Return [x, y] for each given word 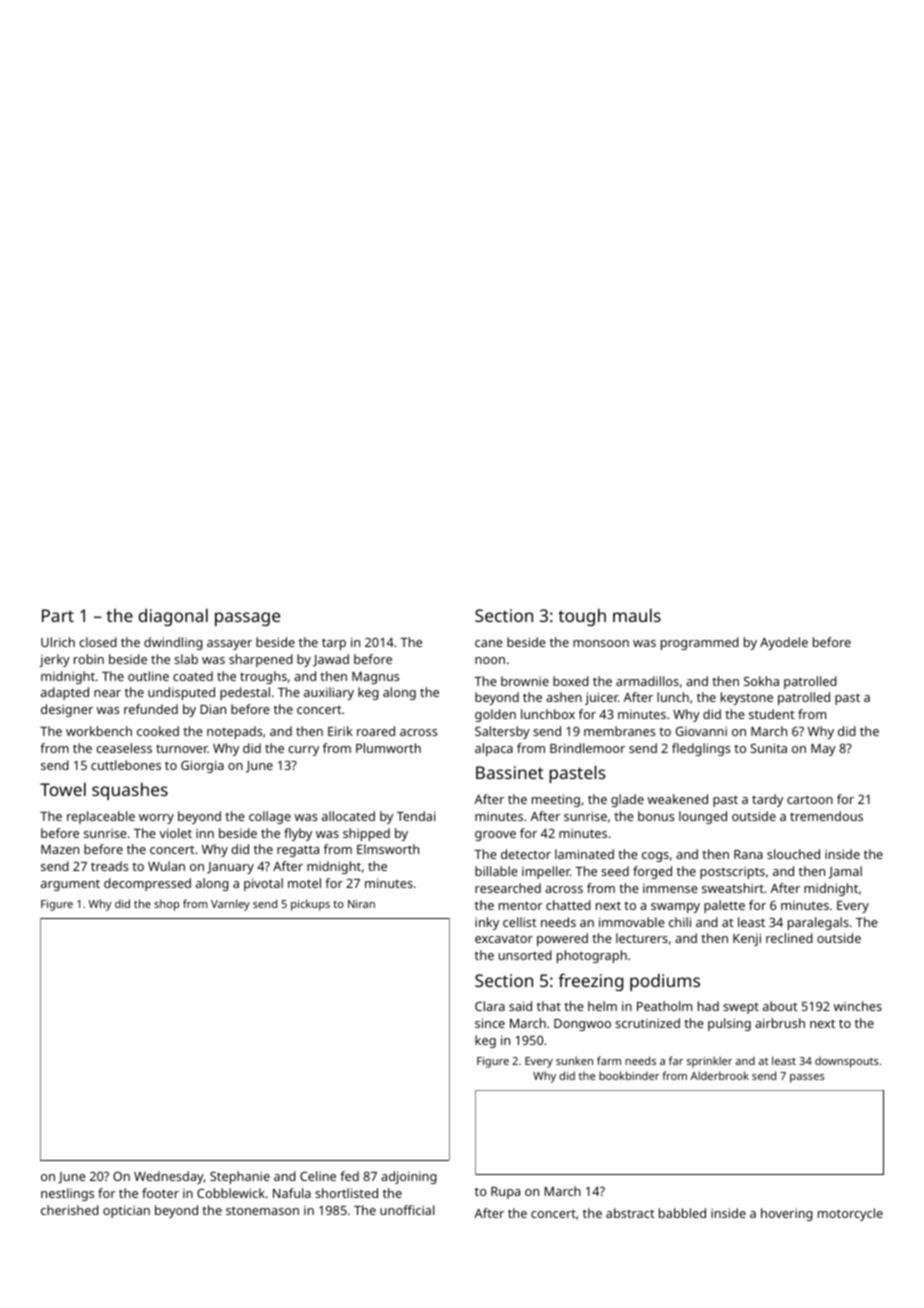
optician [126, 1211]
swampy [675, 908]
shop [166, 905]
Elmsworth [388, 849]
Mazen [60, 849]
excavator [504, 939]
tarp [334, 644]
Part [58, 615]
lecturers [642, 938]
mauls [637, 615]
